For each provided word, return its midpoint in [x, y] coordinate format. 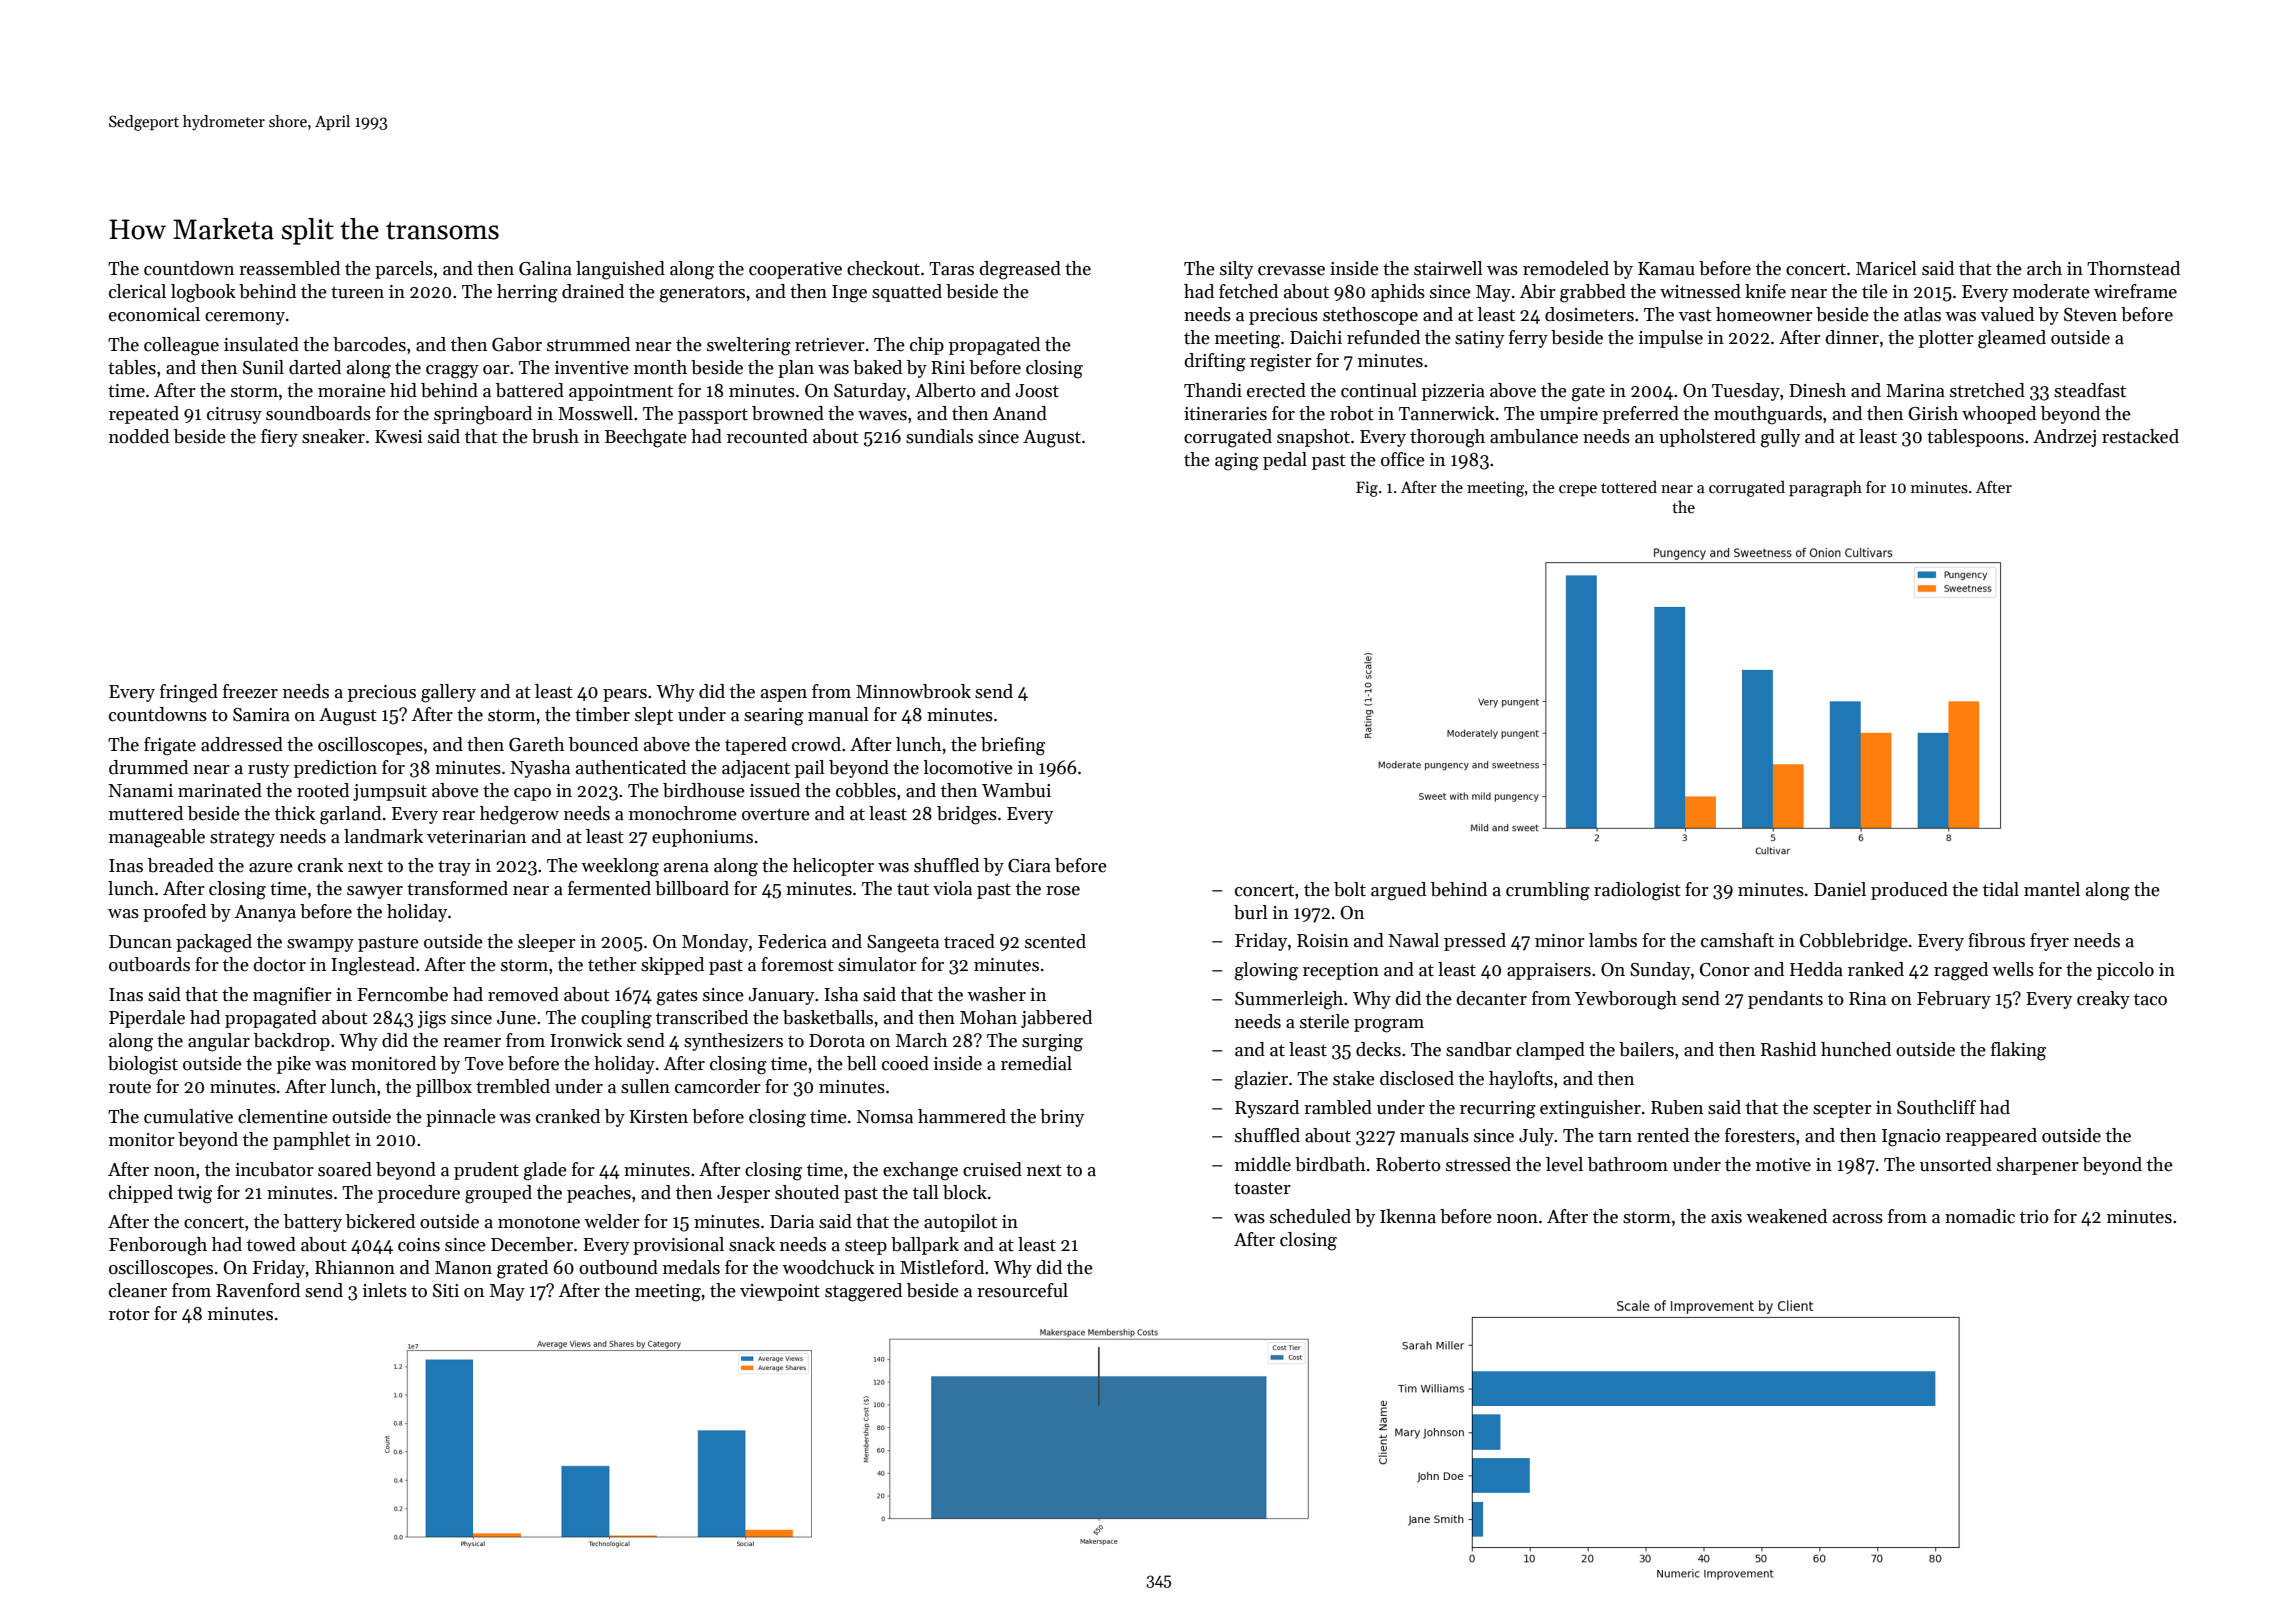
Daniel [1840, 889]
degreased [1020, 270]
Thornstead [2133, 268]
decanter [1491, 998]
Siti [446, 1291]
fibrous [1996, 940]
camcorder [718, 1086]
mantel [2052, 889]
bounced [603, 744]
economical [154, 314]
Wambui [1016, 790]
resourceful [1022, 1290]
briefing [1013, 746]
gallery [448, 693]
